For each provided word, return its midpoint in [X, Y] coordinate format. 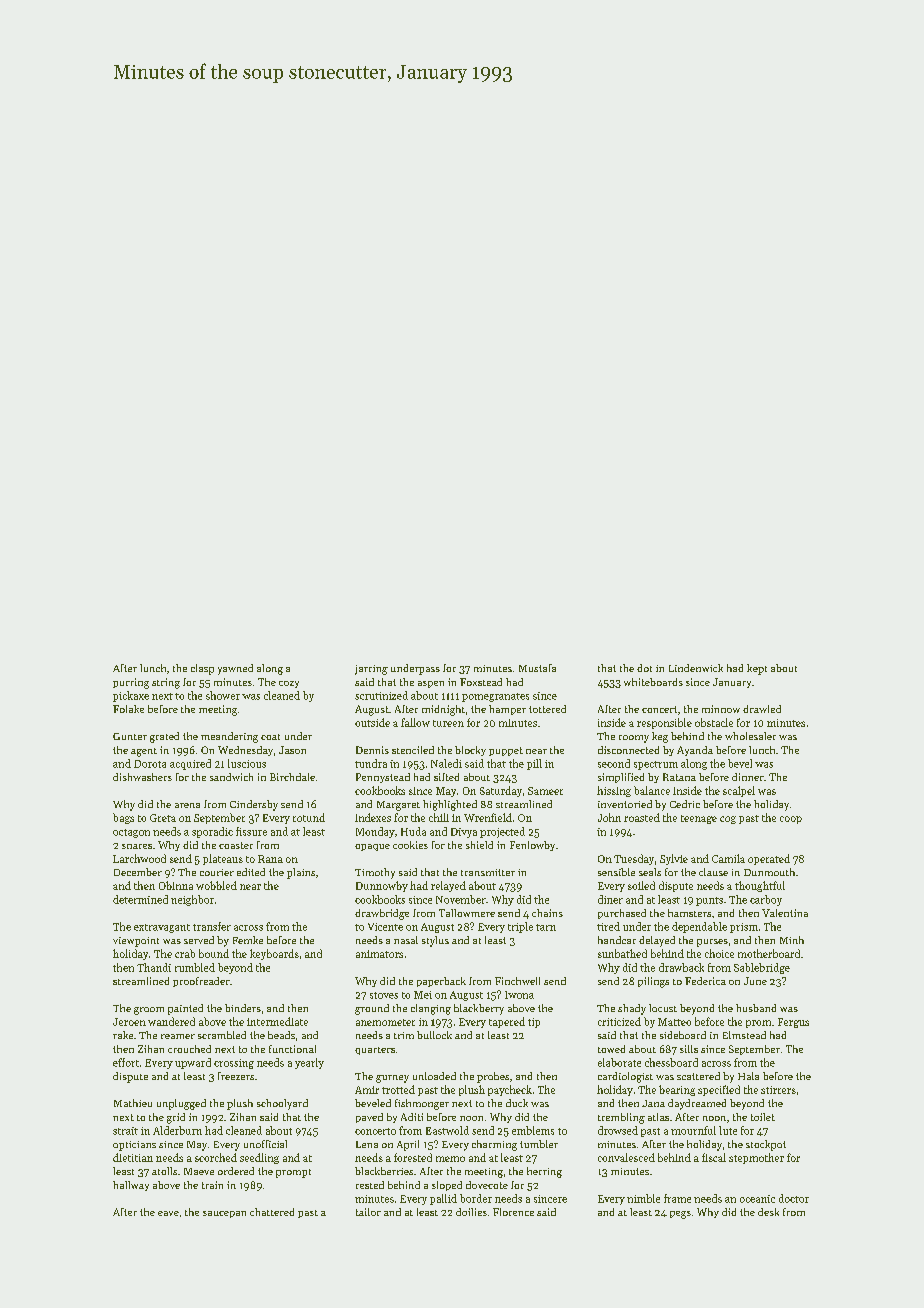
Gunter [130, 736]
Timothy [375, 873]
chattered [272, 1212]
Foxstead [481, 682]
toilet [763, 1117]
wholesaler [750, 736]
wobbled [216, 885]
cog [728, 820]
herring [544, 1172]
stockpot [766, 1145]
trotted [398, 1089]
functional [292, 1049]
